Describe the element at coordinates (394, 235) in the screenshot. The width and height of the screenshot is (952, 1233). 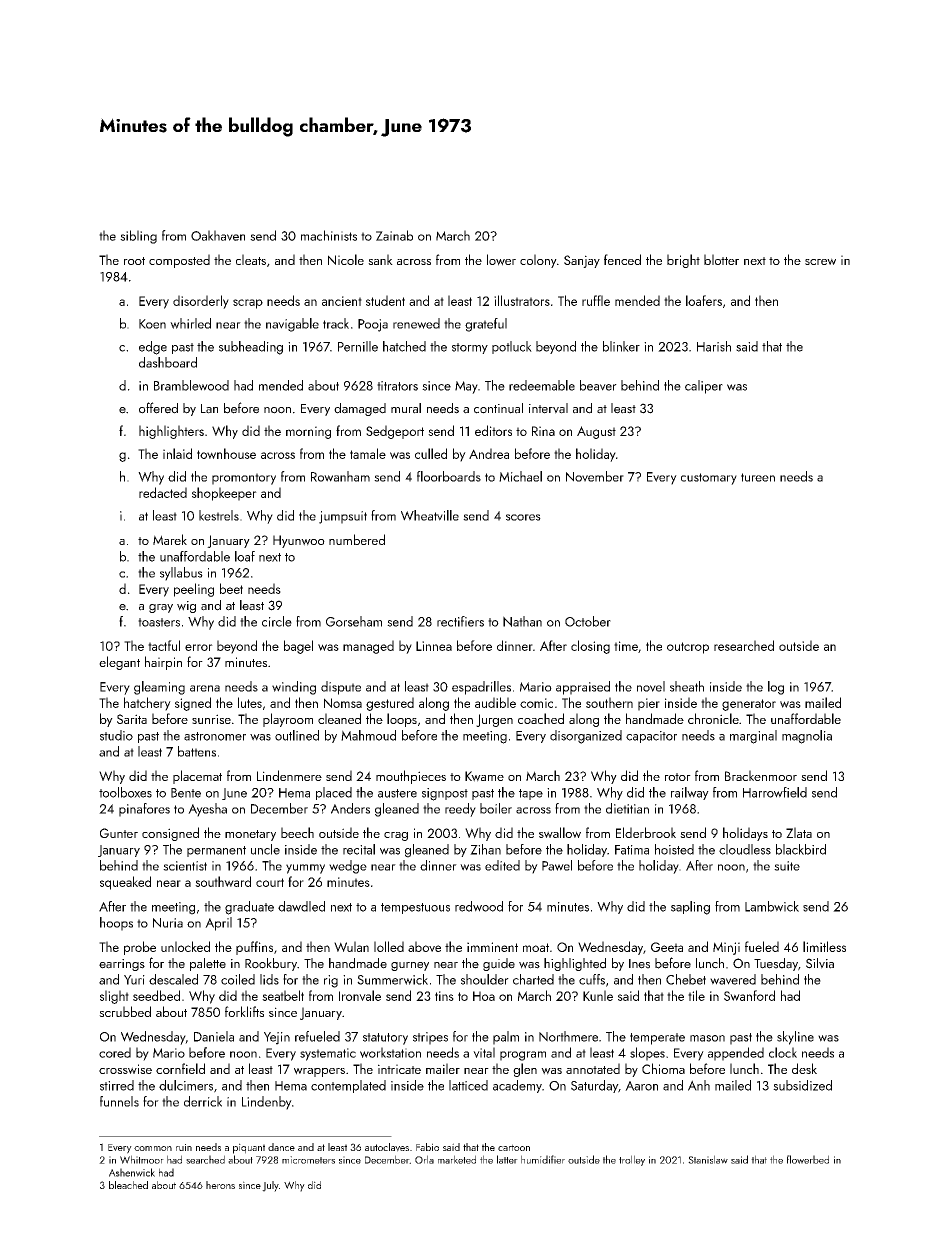
I see `Zainab` at that location.
